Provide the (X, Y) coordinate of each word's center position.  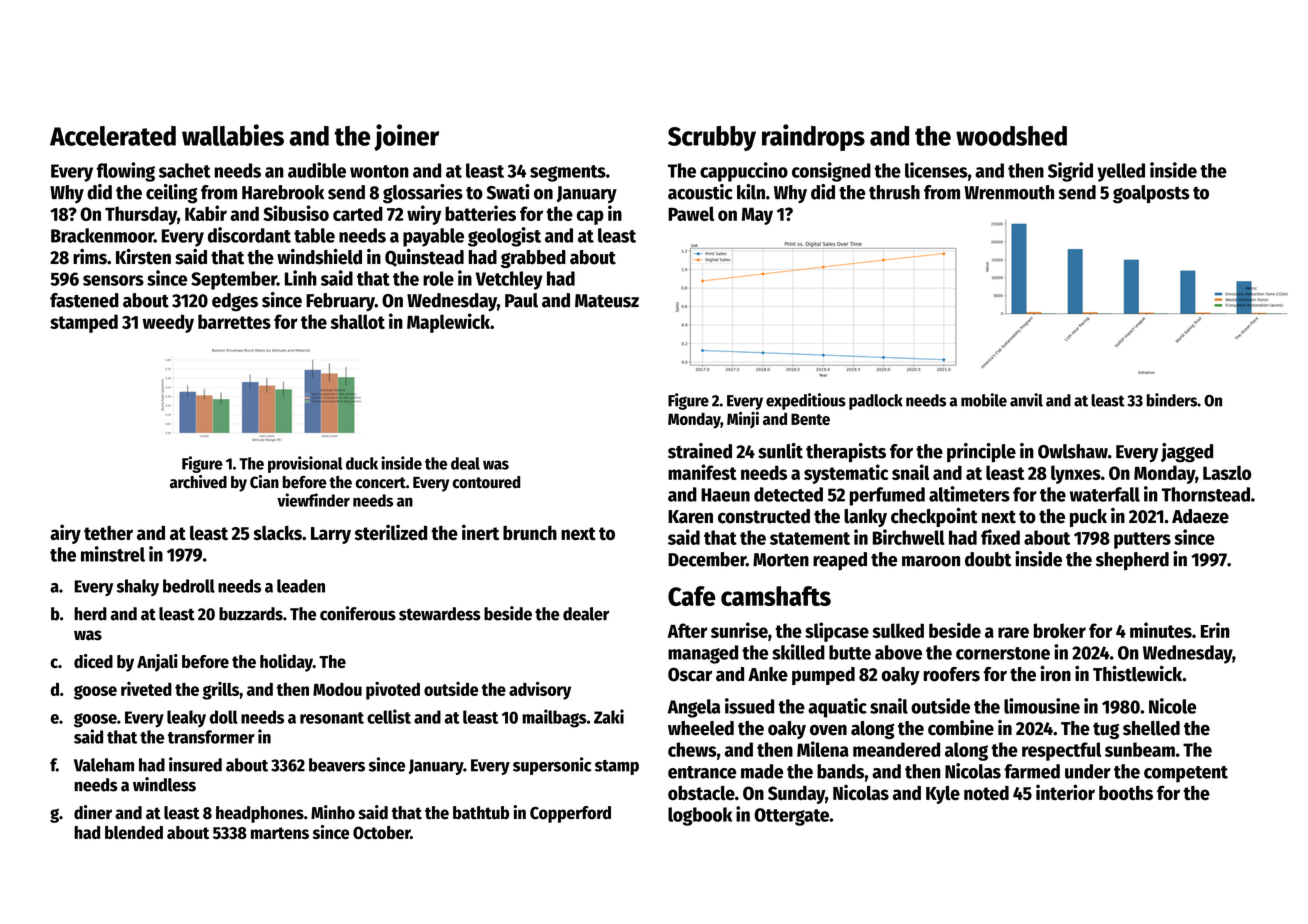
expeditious (806, 401)
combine (961, 728)
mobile (984, 400)
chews (692, 749)
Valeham (104, 765)
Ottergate (791, 817)
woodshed (1011, 136)
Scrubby (712, 138)
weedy (168, 323)
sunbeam (1140, 749)
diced (93, 661)
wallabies (233, 135)
